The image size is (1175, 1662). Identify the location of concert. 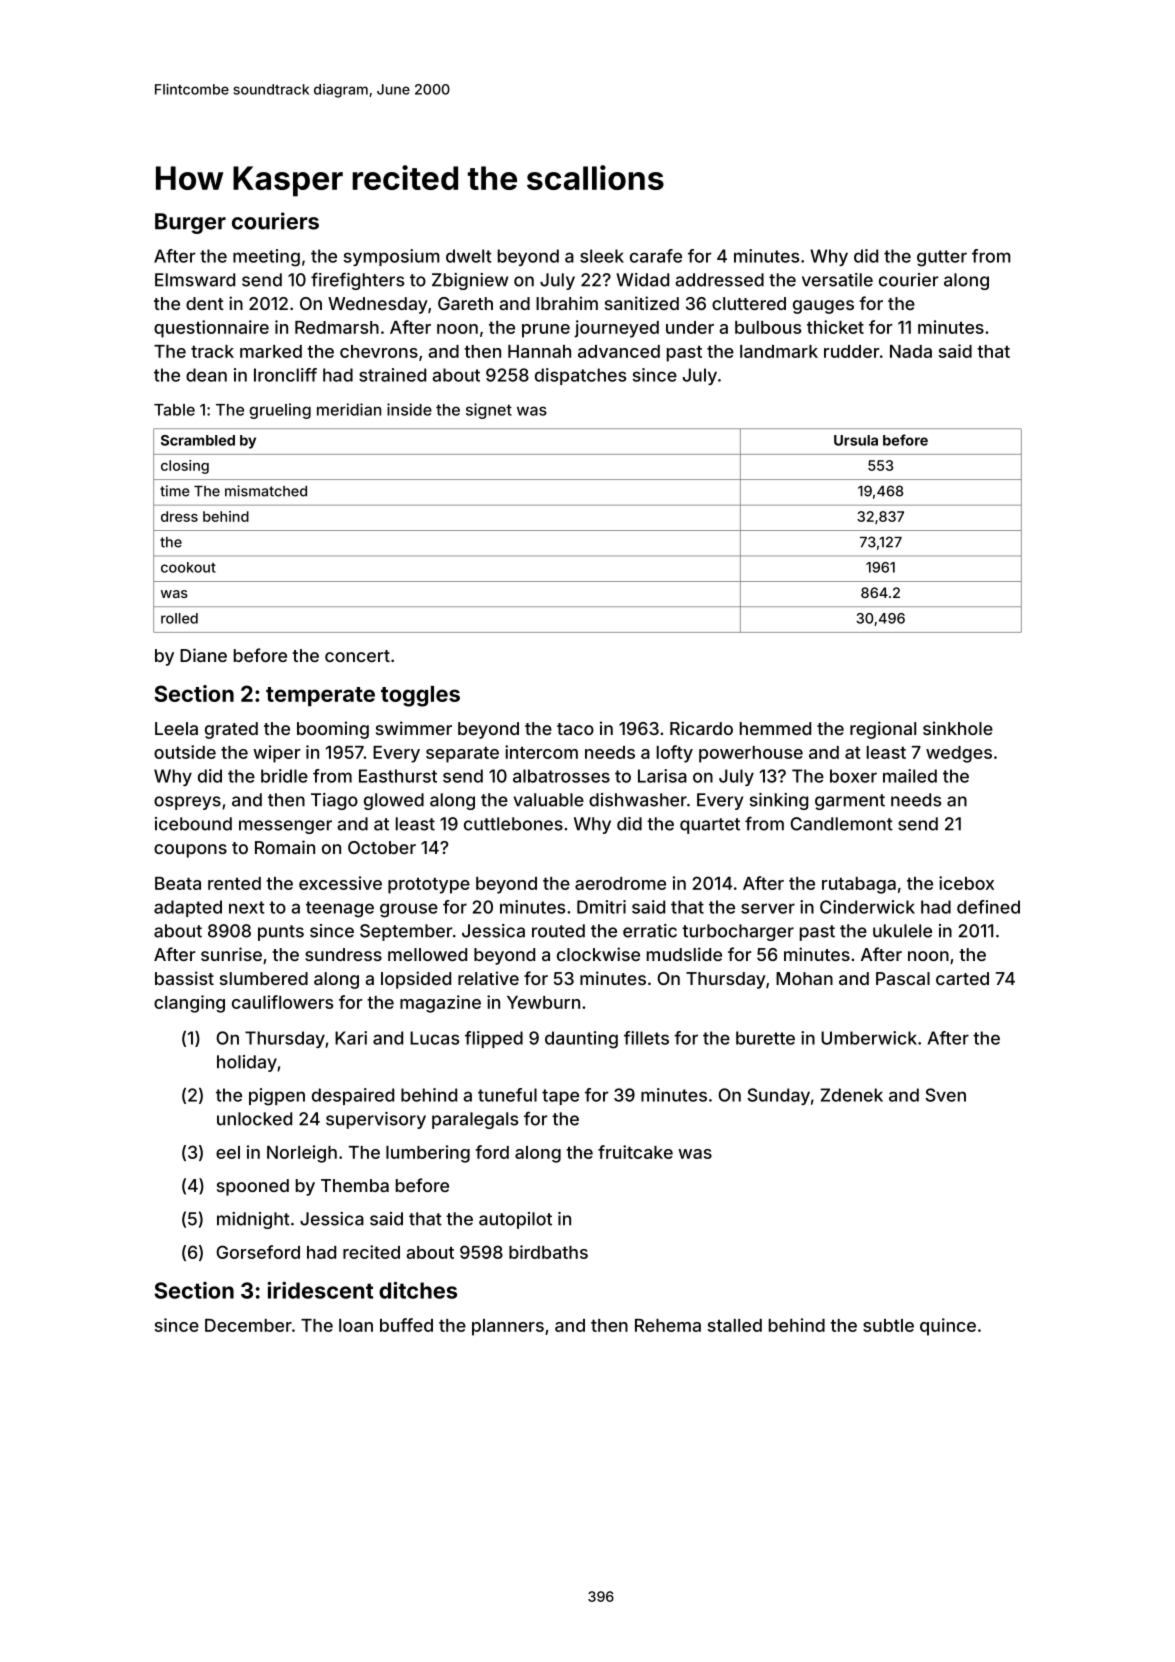
(357, 656).
